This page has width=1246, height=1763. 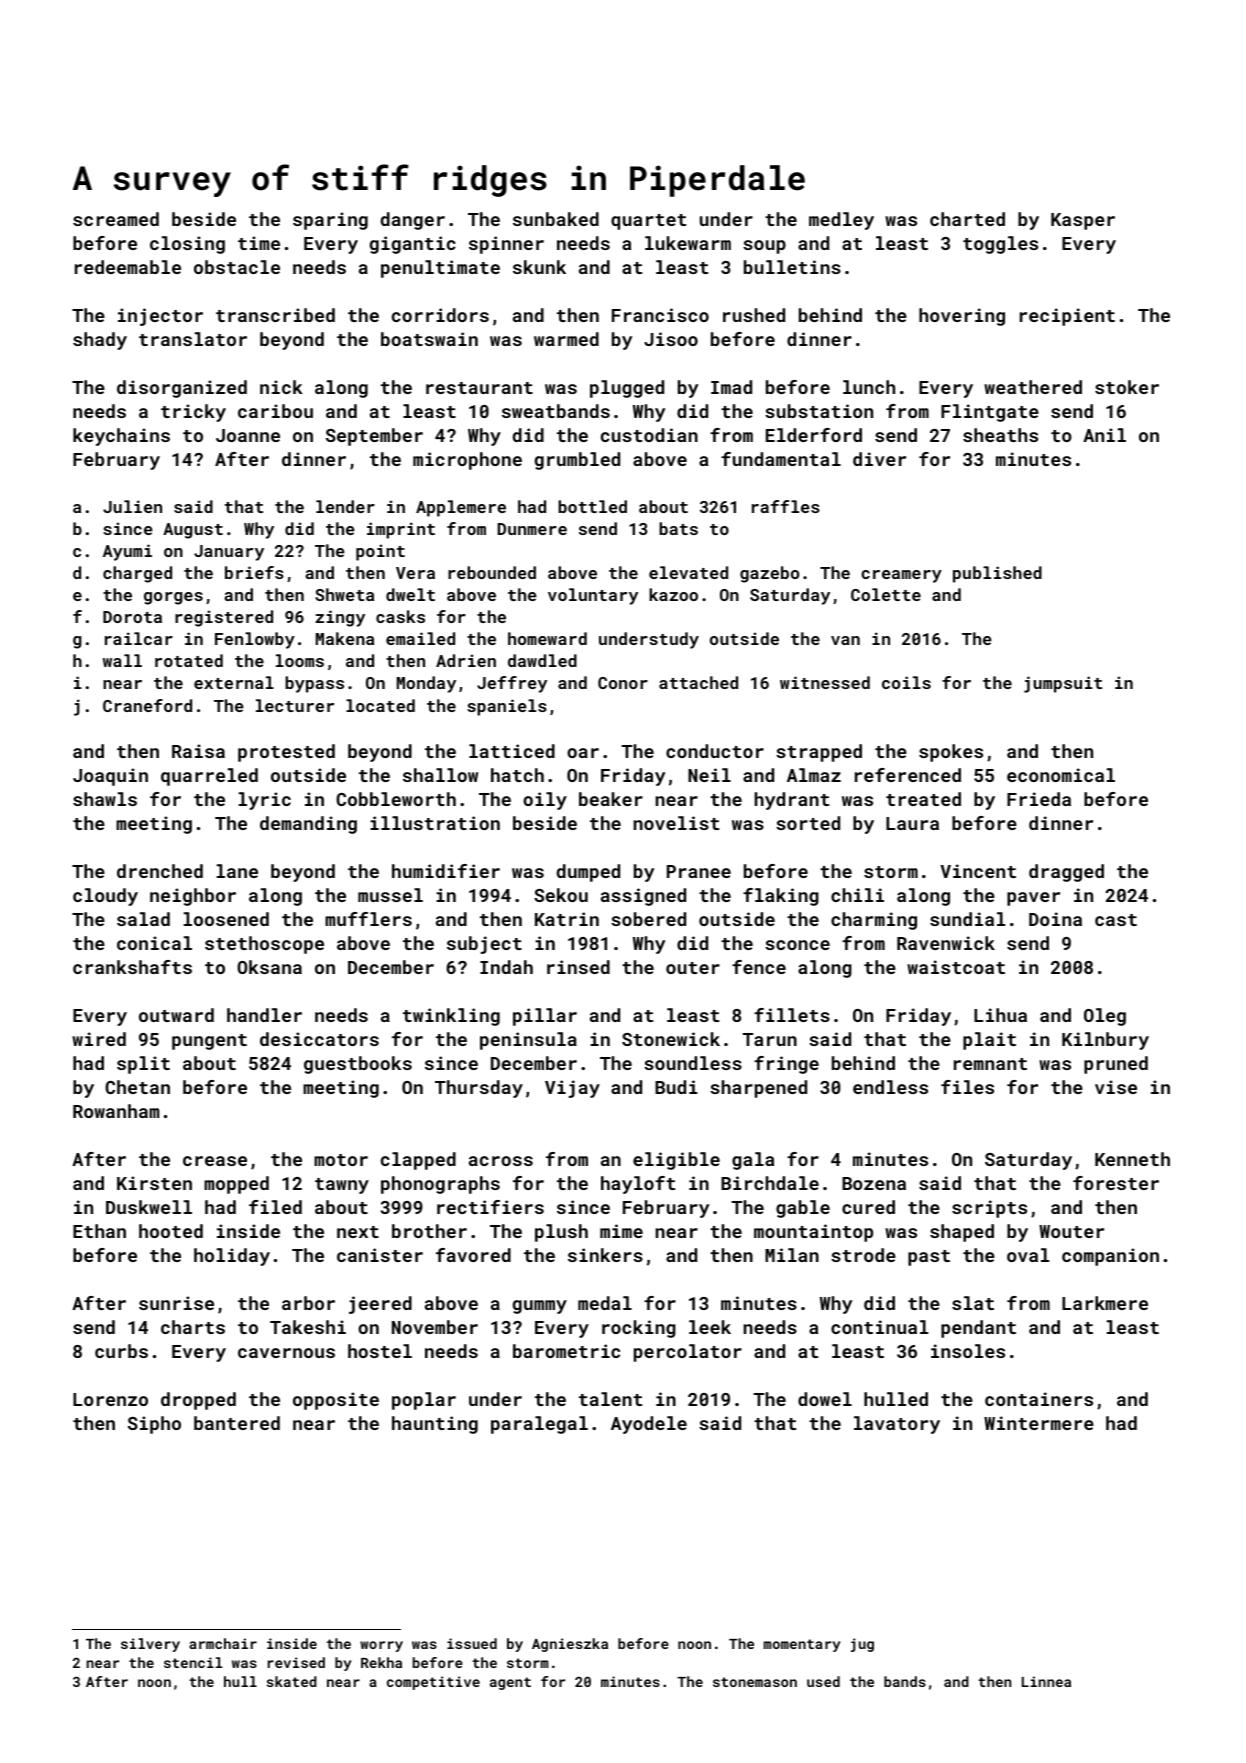 What do you see at coordinates (1083, 221) in the page?
I see `Kasper` at bounding box center [1083, 221].
